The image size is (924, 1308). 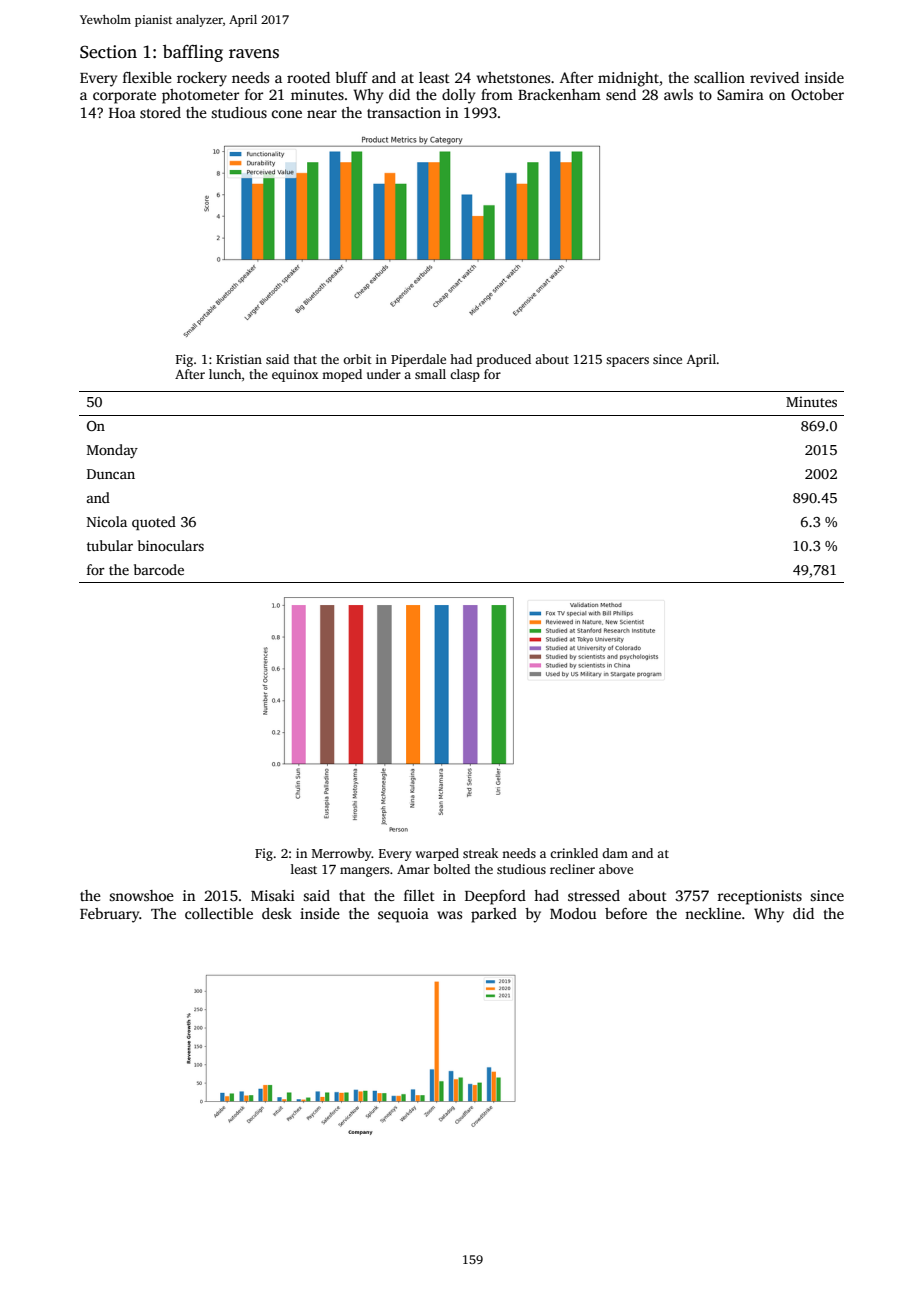 I want to click on dam, so click(x=615, y=853).
